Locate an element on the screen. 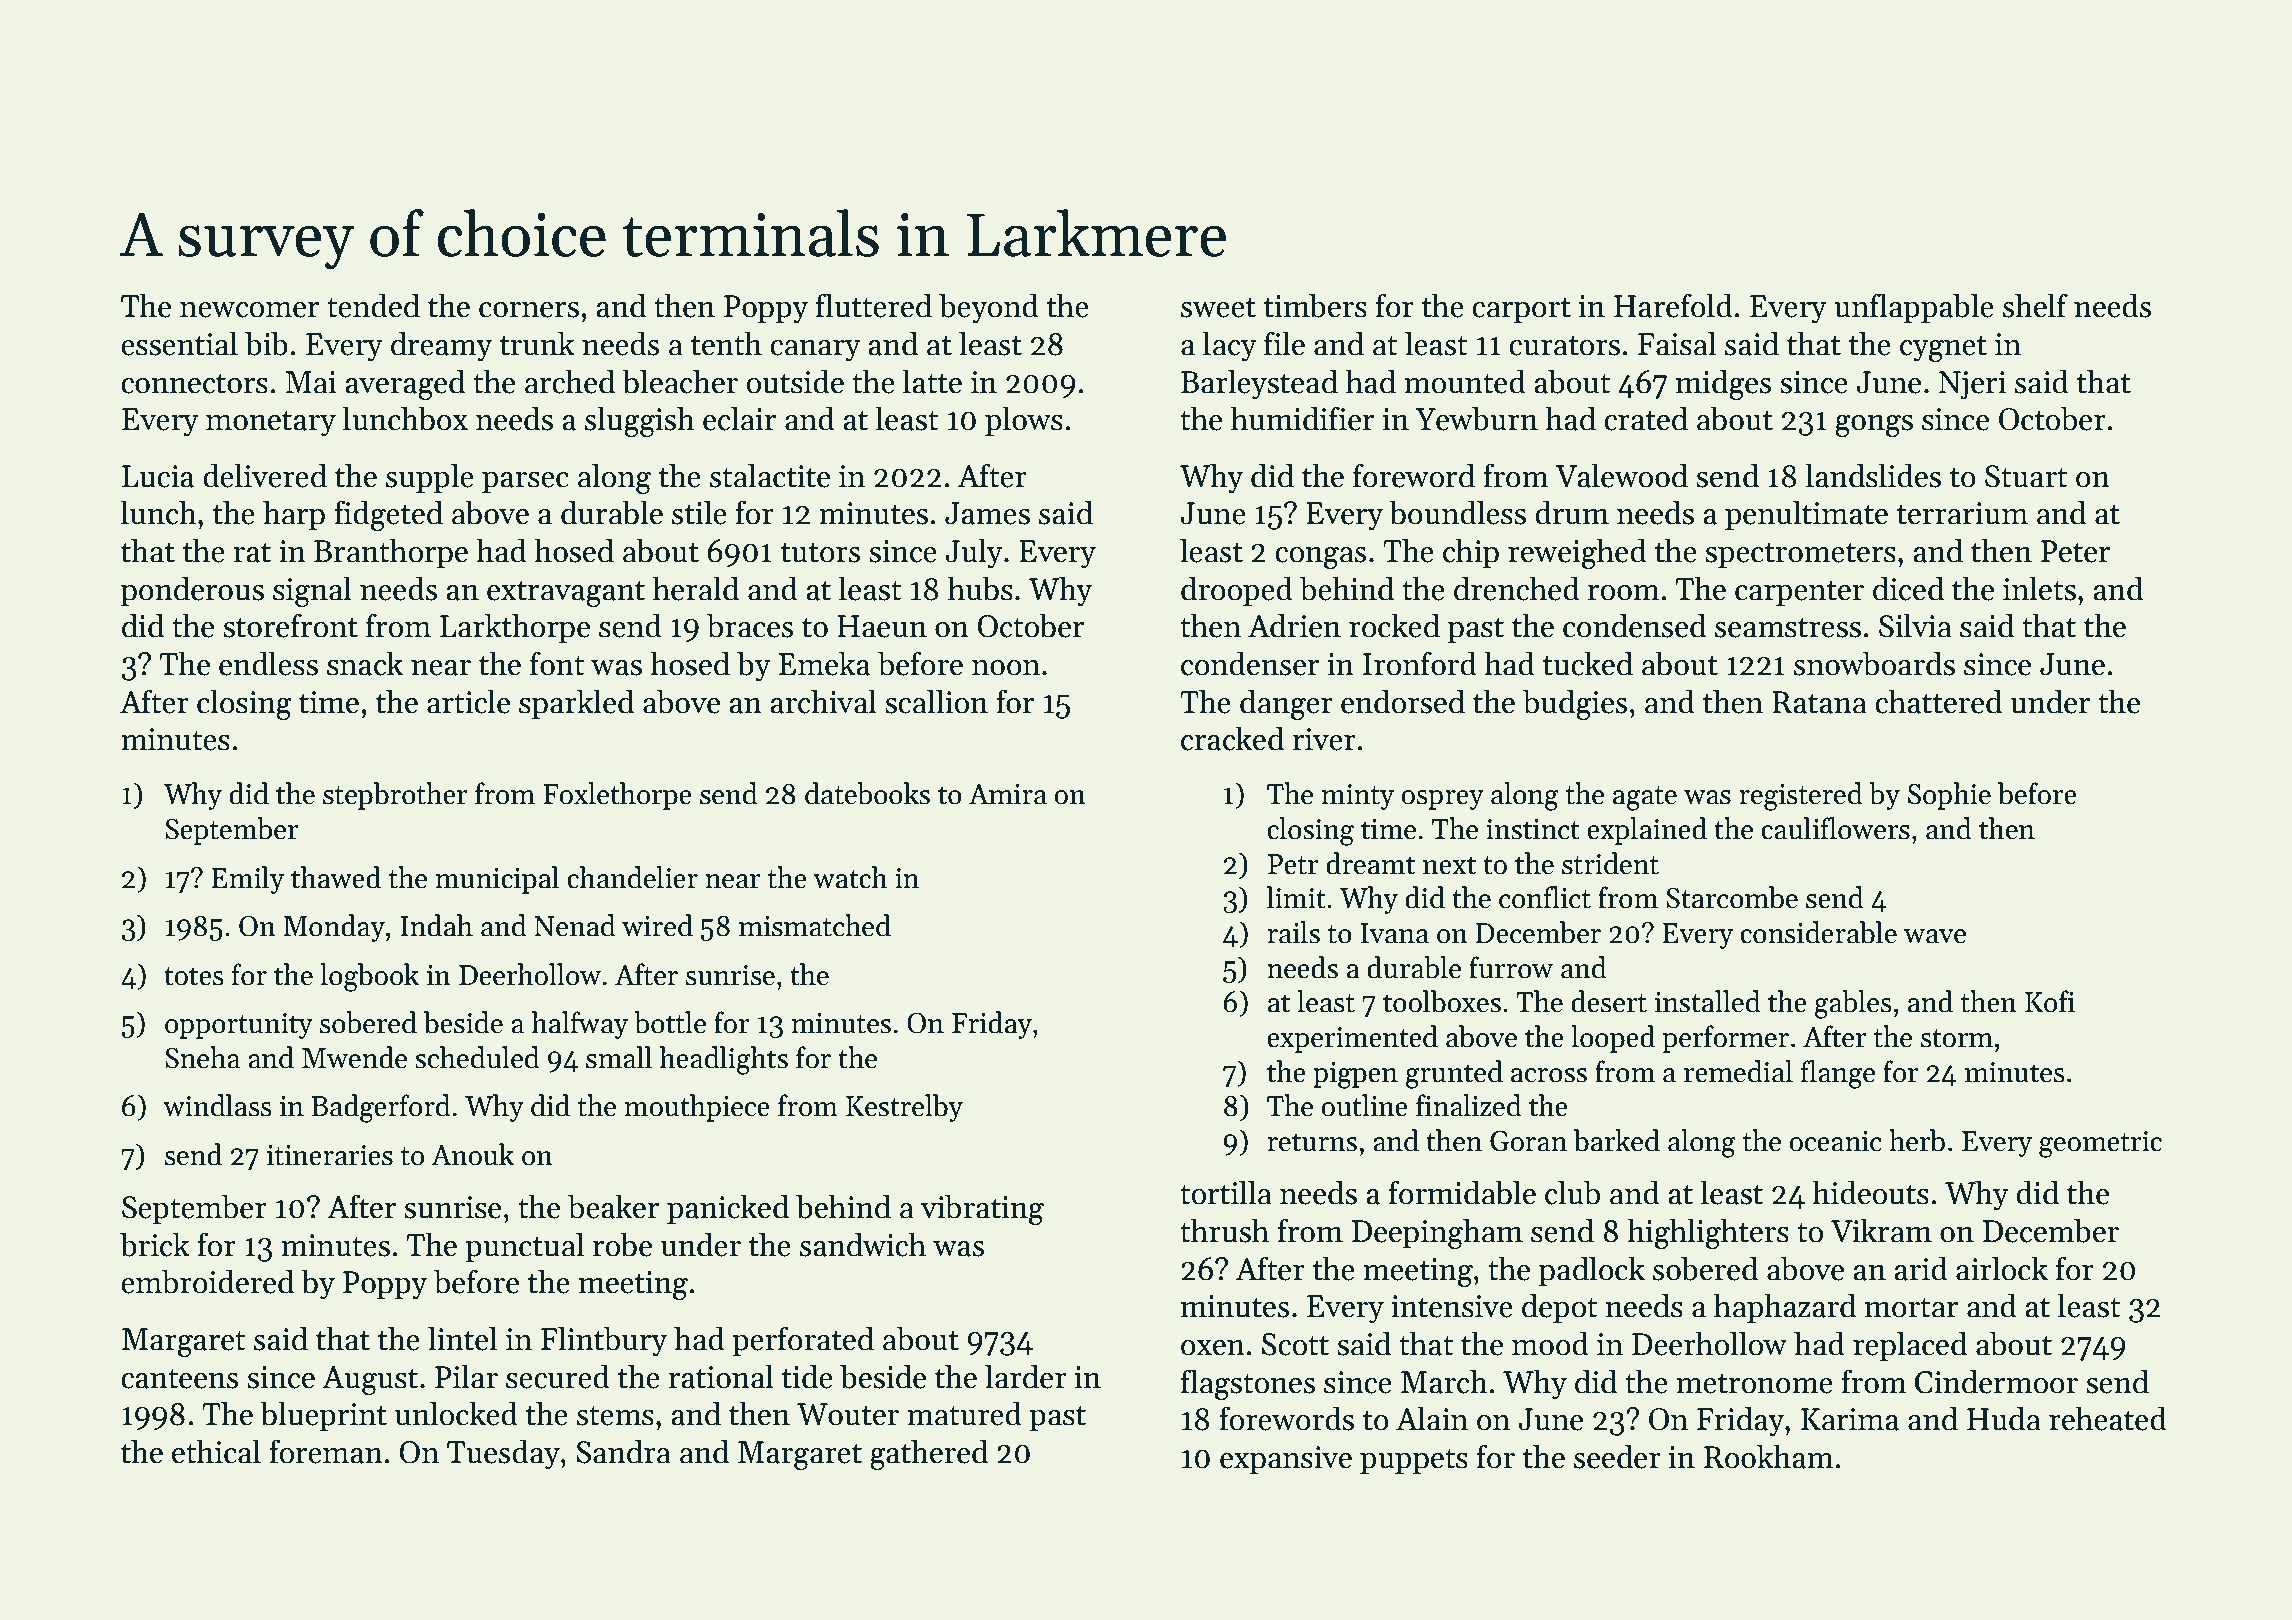  Silvia is located at coordinates (1915, 625).
